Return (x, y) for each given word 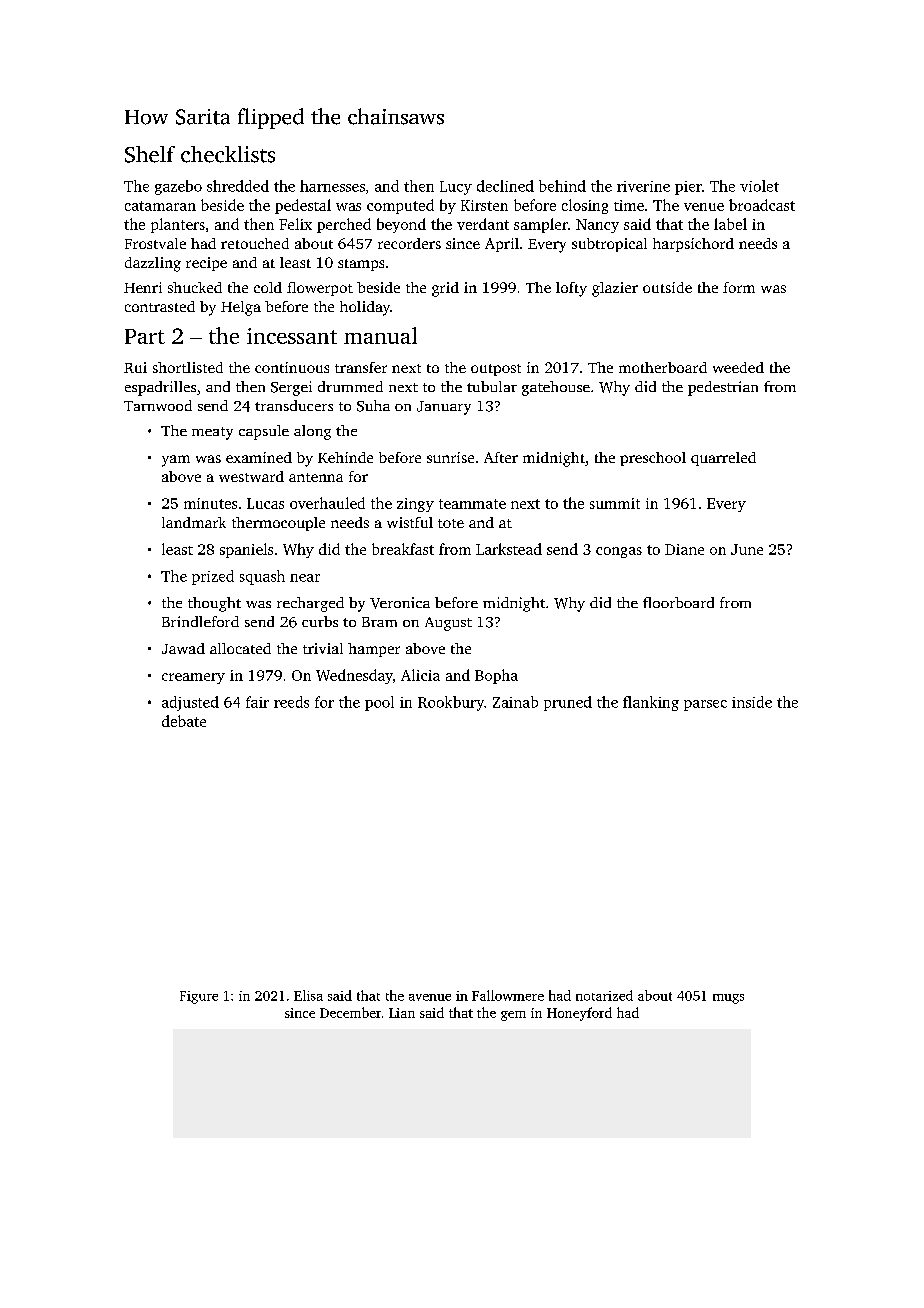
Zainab (515, 702)
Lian (402, 1013)
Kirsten (484, 205)
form (739, 287)
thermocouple (278, 524)
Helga (241, 308)
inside (752, 702)
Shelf (150, 154)
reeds (291, 702)
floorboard (678, 602)
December (350, 1012)
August (448, 624)
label (730, 224)
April (502, 245)
